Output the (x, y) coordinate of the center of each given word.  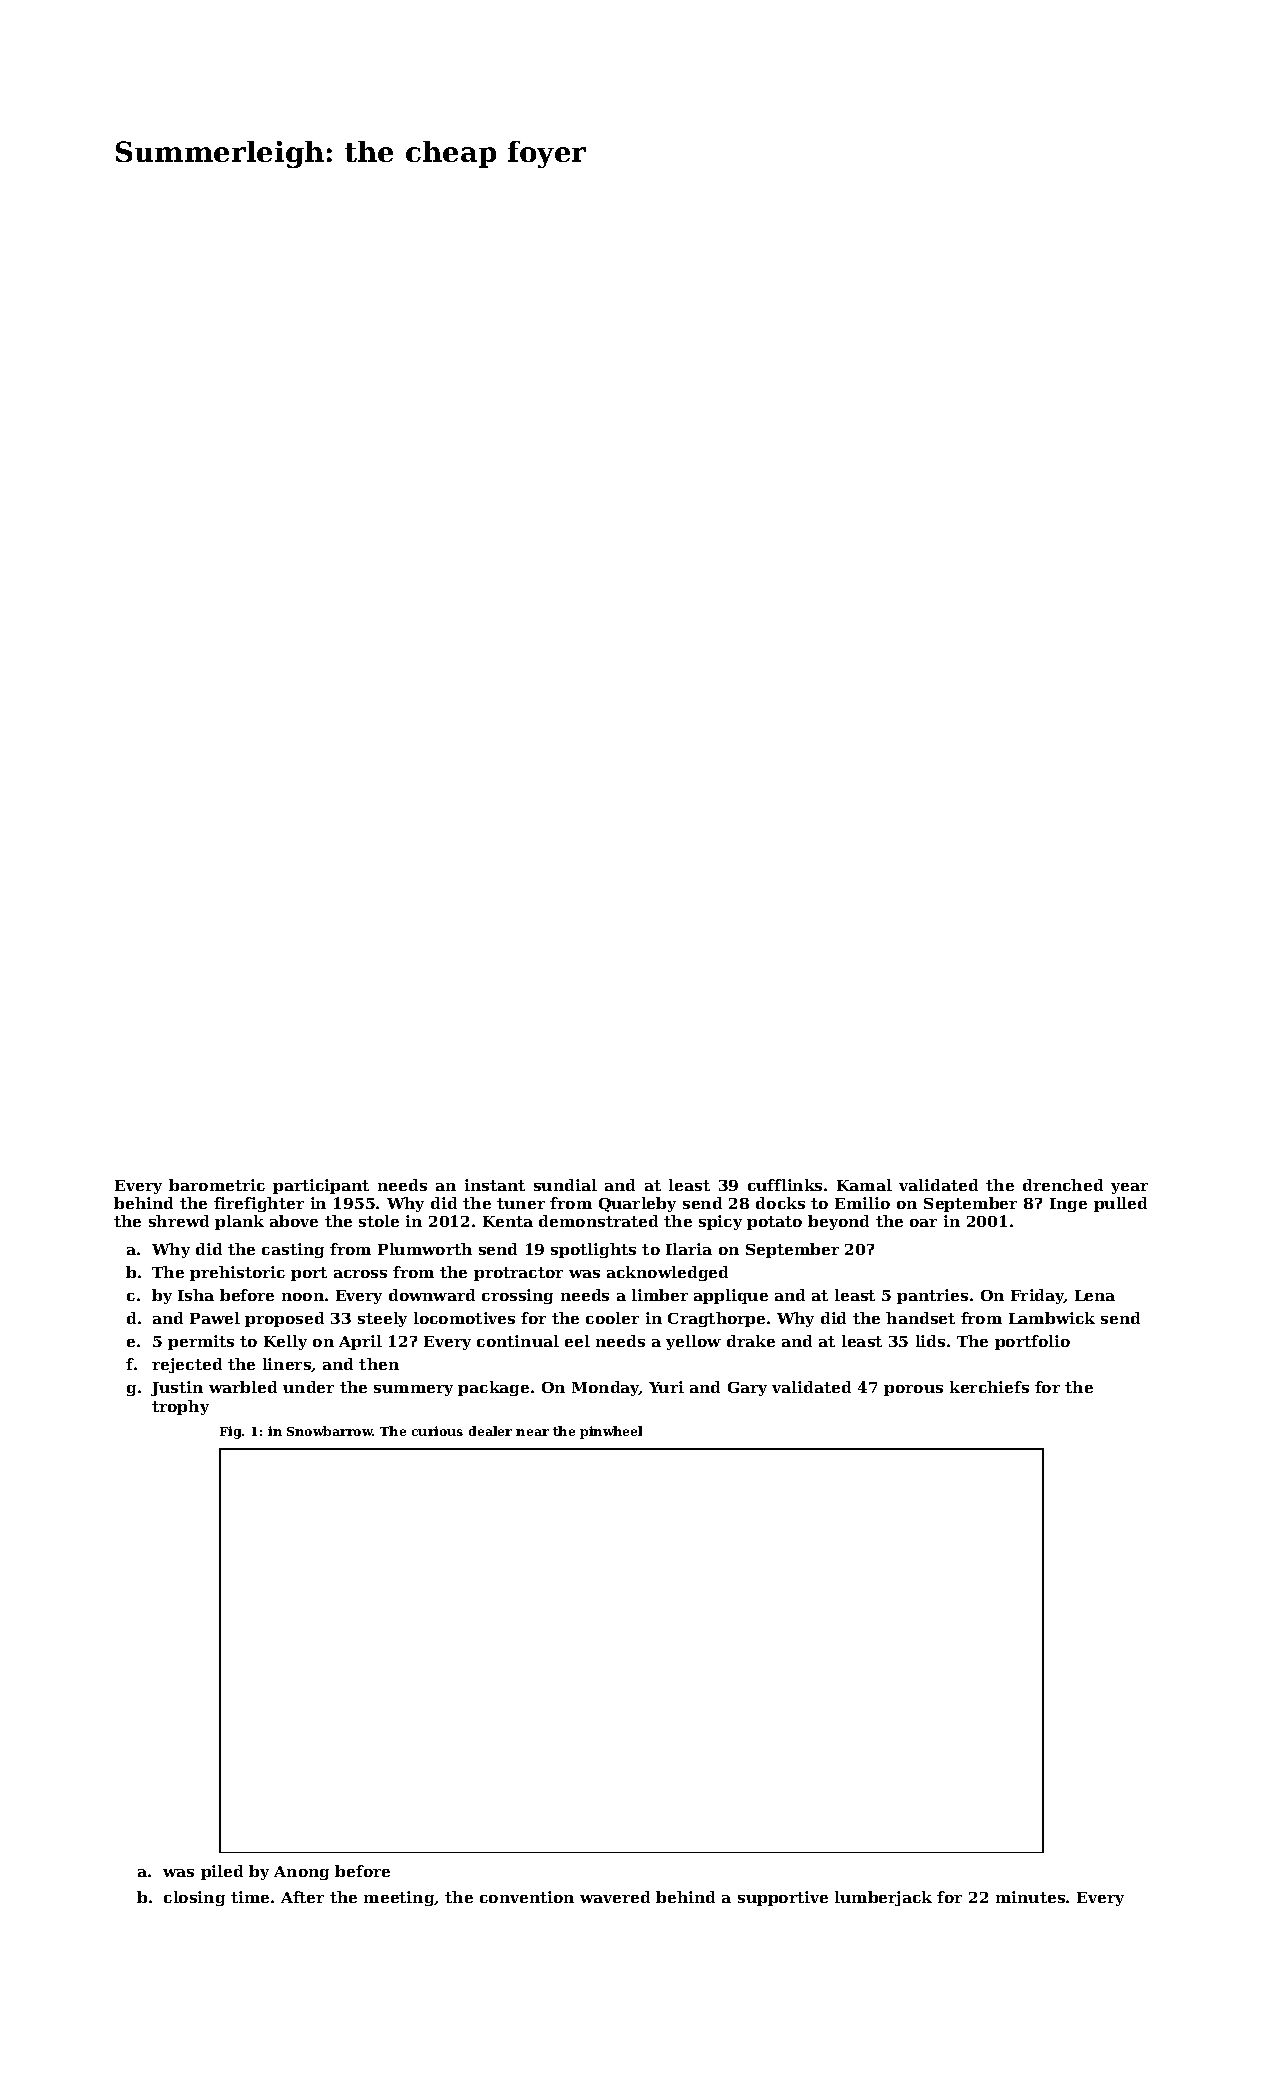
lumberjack (883, 1898)
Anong (301, 1873)
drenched (1063, 1185)
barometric (217, 1185)
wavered (615, 1897)
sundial (565, 1185)
